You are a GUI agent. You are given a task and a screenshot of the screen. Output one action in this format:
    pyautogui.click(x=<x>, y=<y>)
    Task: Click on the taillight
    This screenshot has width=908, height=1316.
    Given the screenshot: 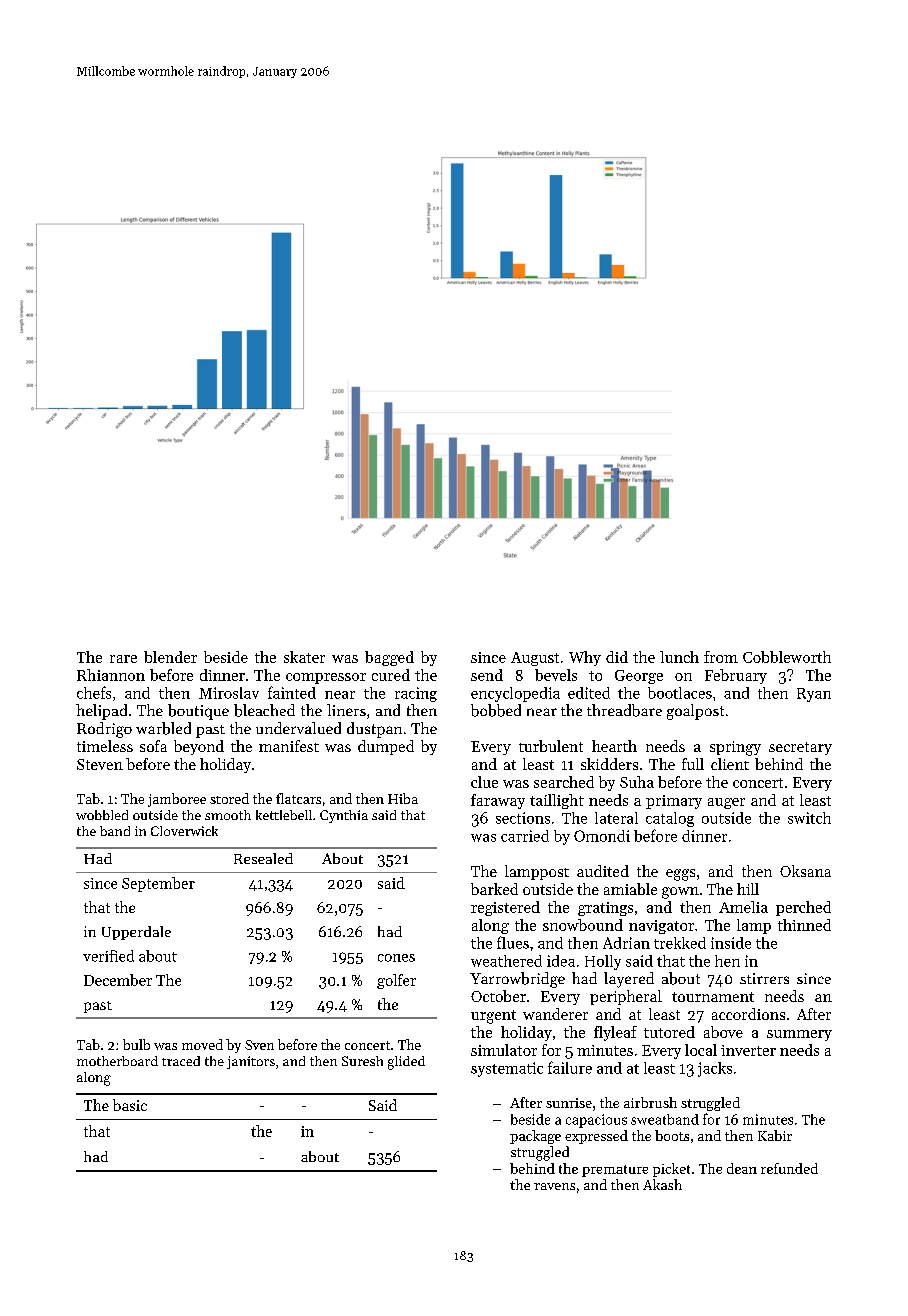 What is the action you would take?
    pyautogui.click(x=557, y=801)
